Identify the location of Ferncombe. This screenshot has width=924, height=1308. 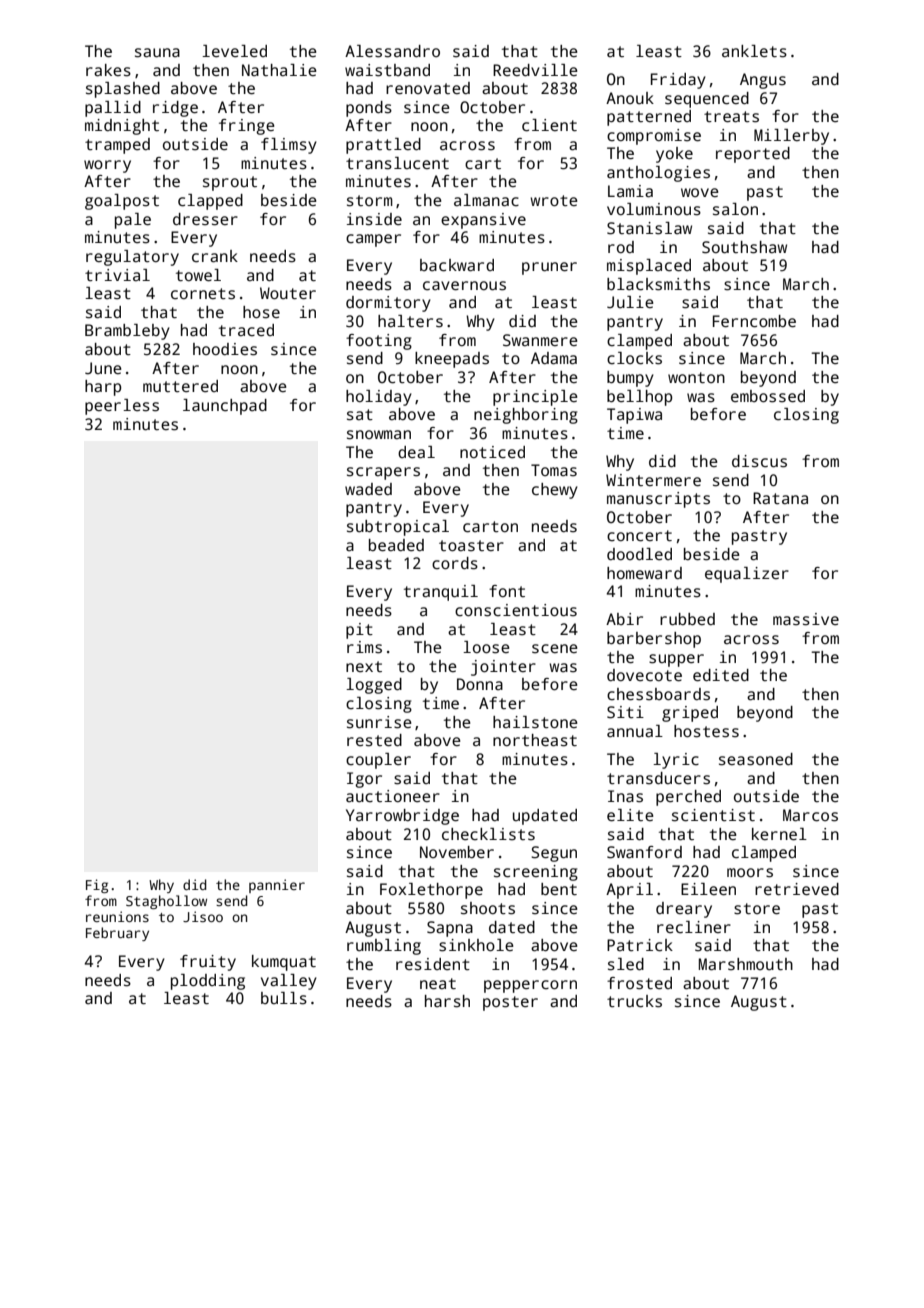
(754, 321).
